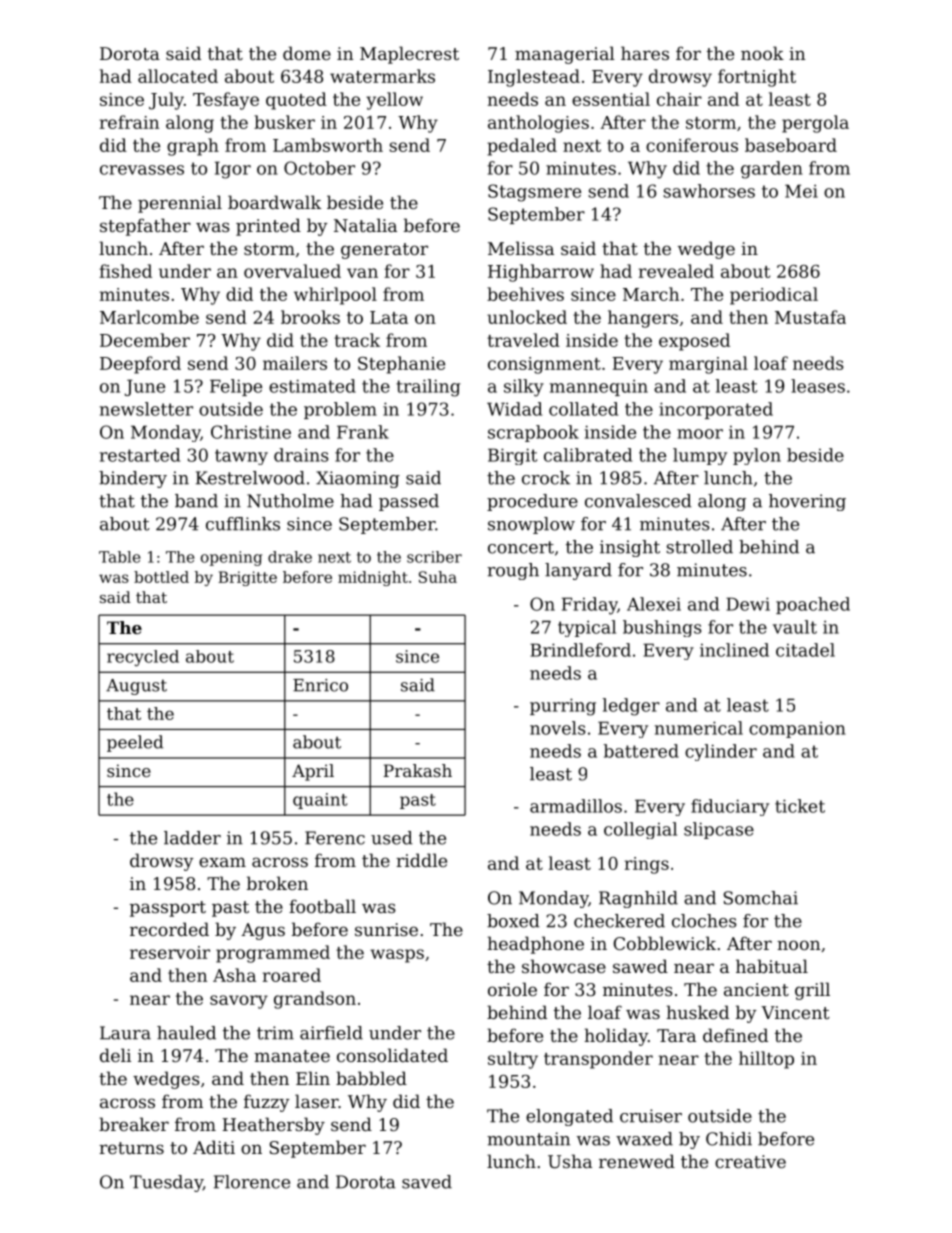  What do you see at coordinates (513, 1060) in the screenshot?
I see `sultry` at bounding box center [513, 1060].
